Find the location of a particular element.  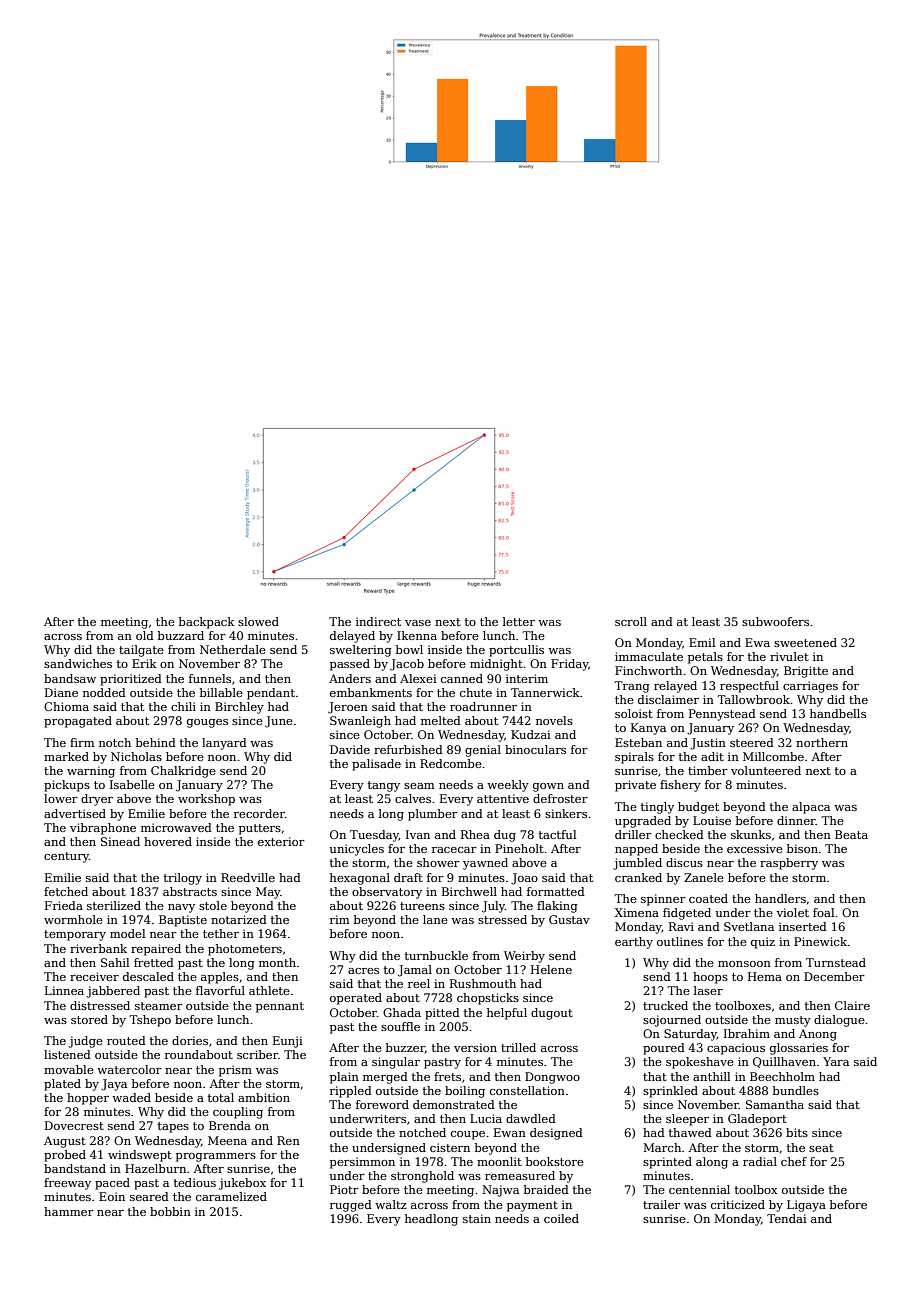

probed is located at coordinates (65, 1156).
